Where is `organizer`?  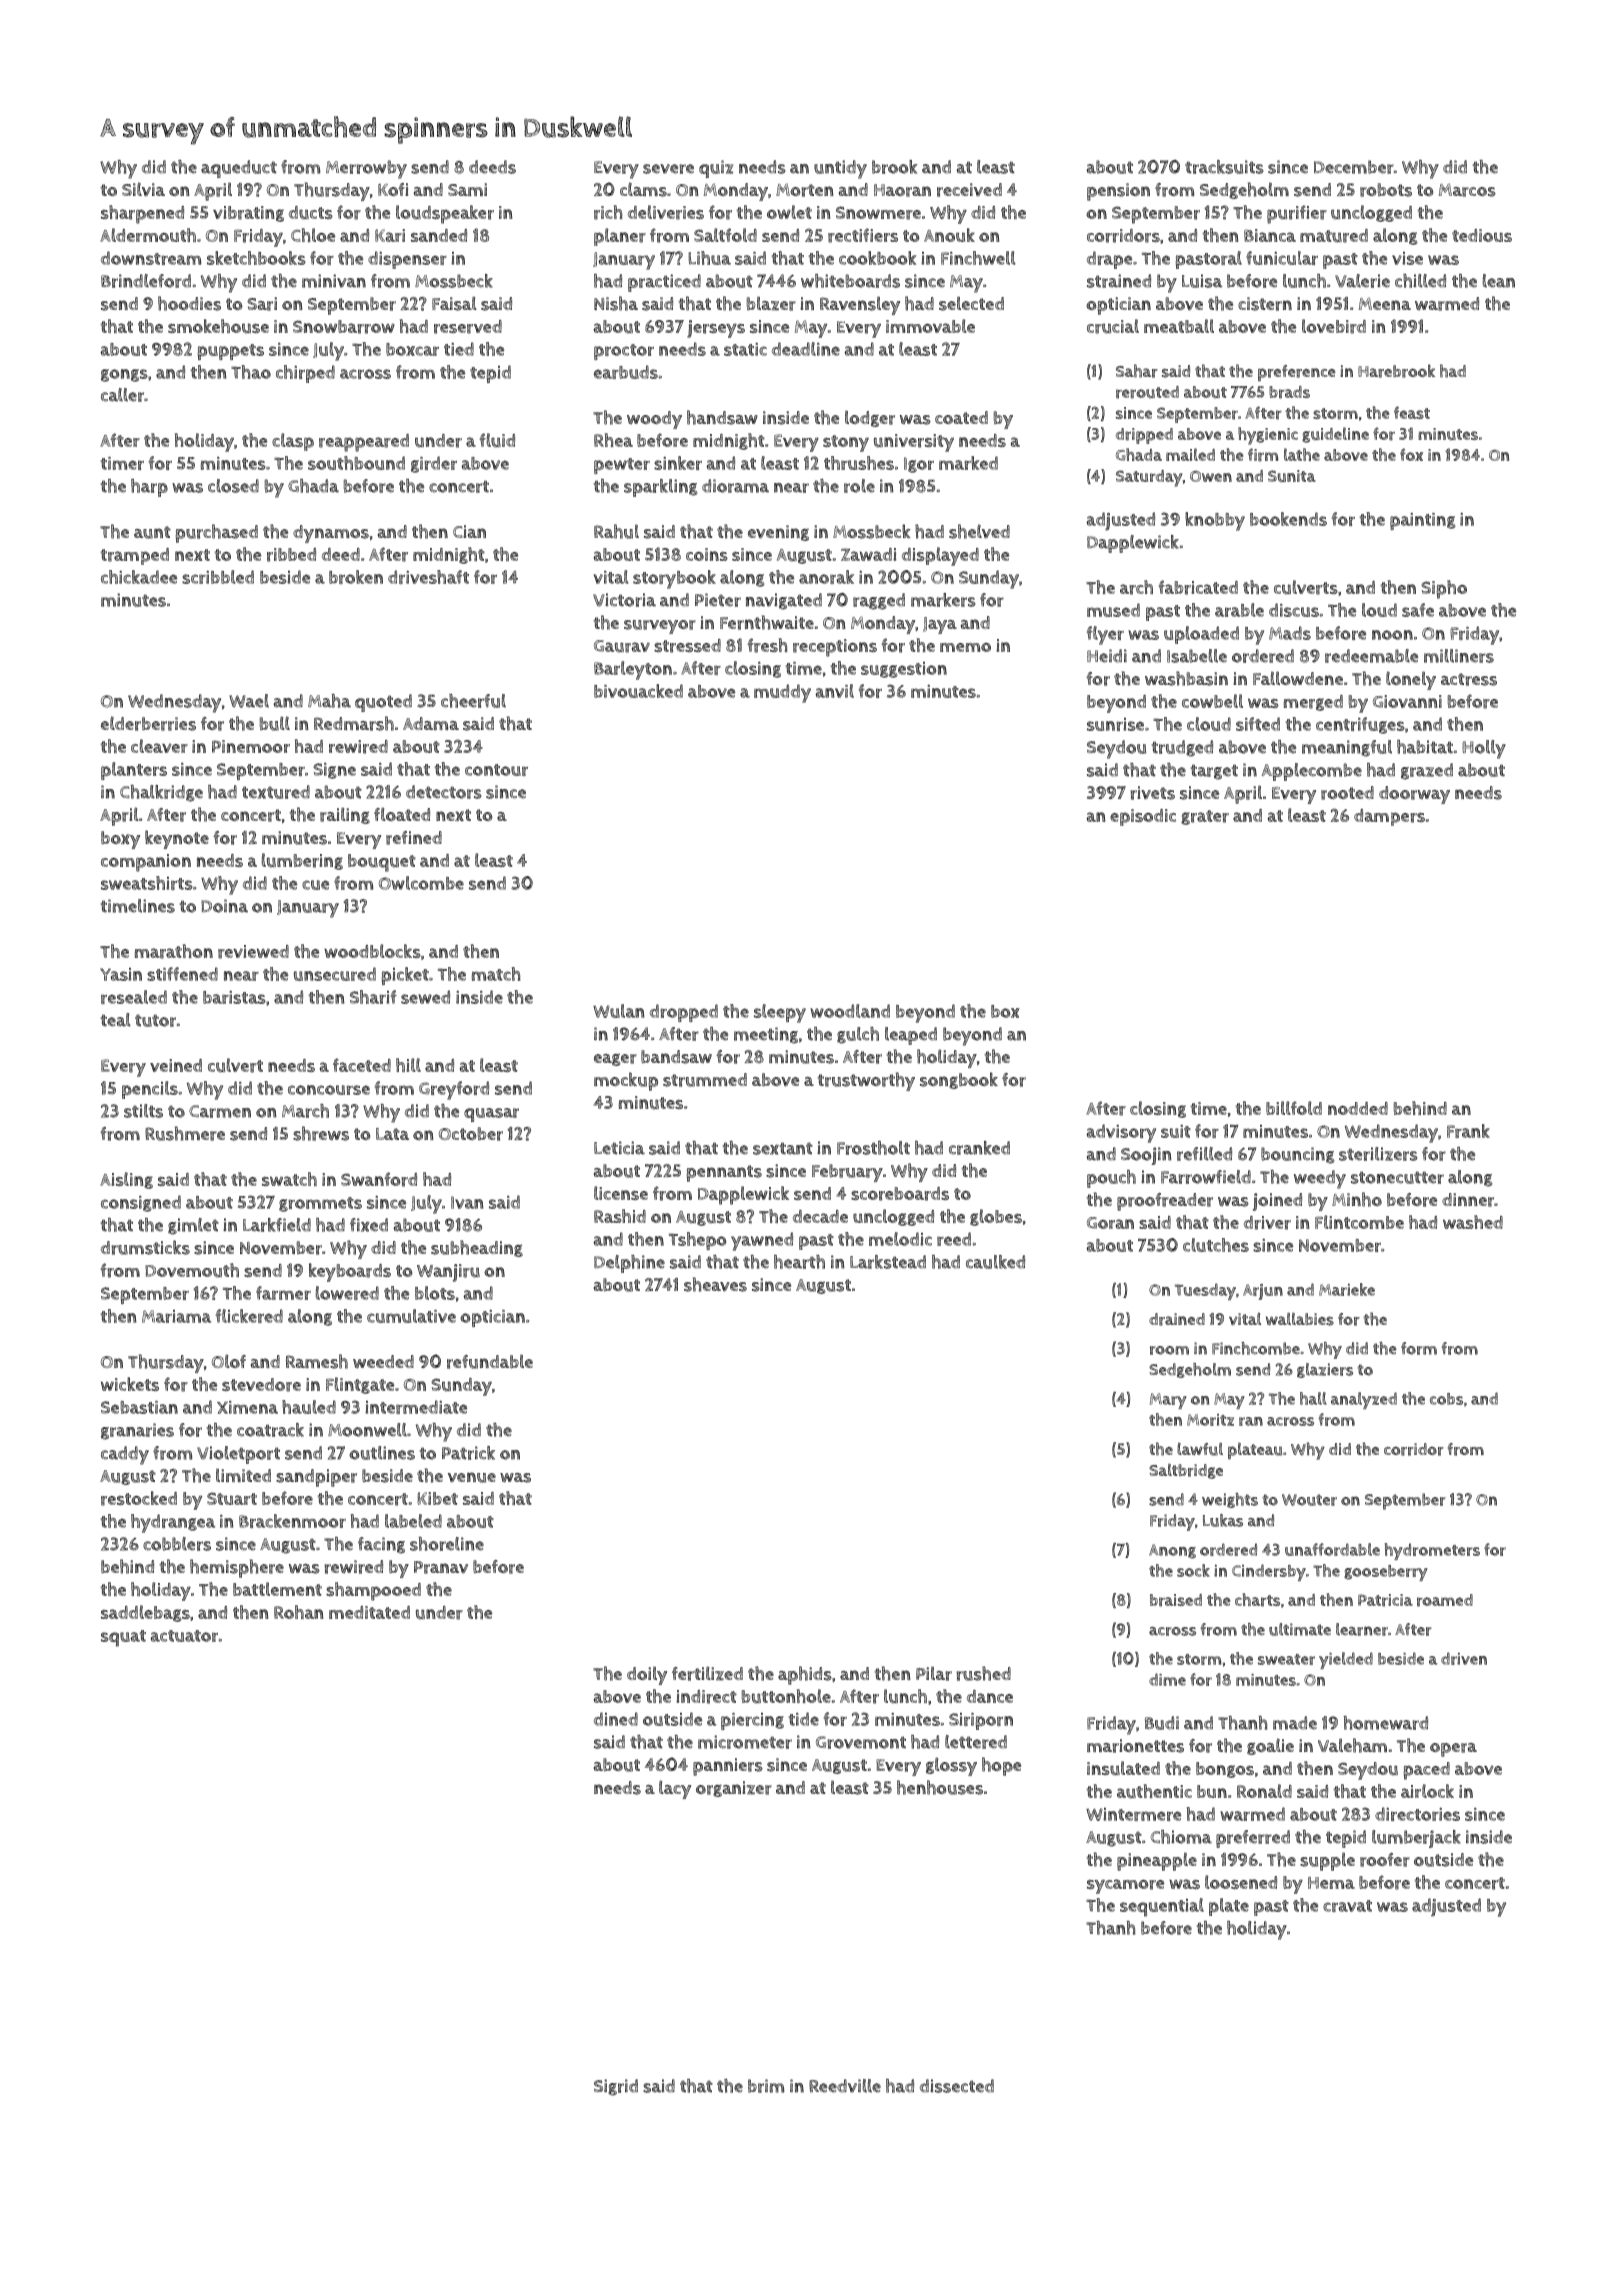 organizer is located at coordinates (734, 1789).
